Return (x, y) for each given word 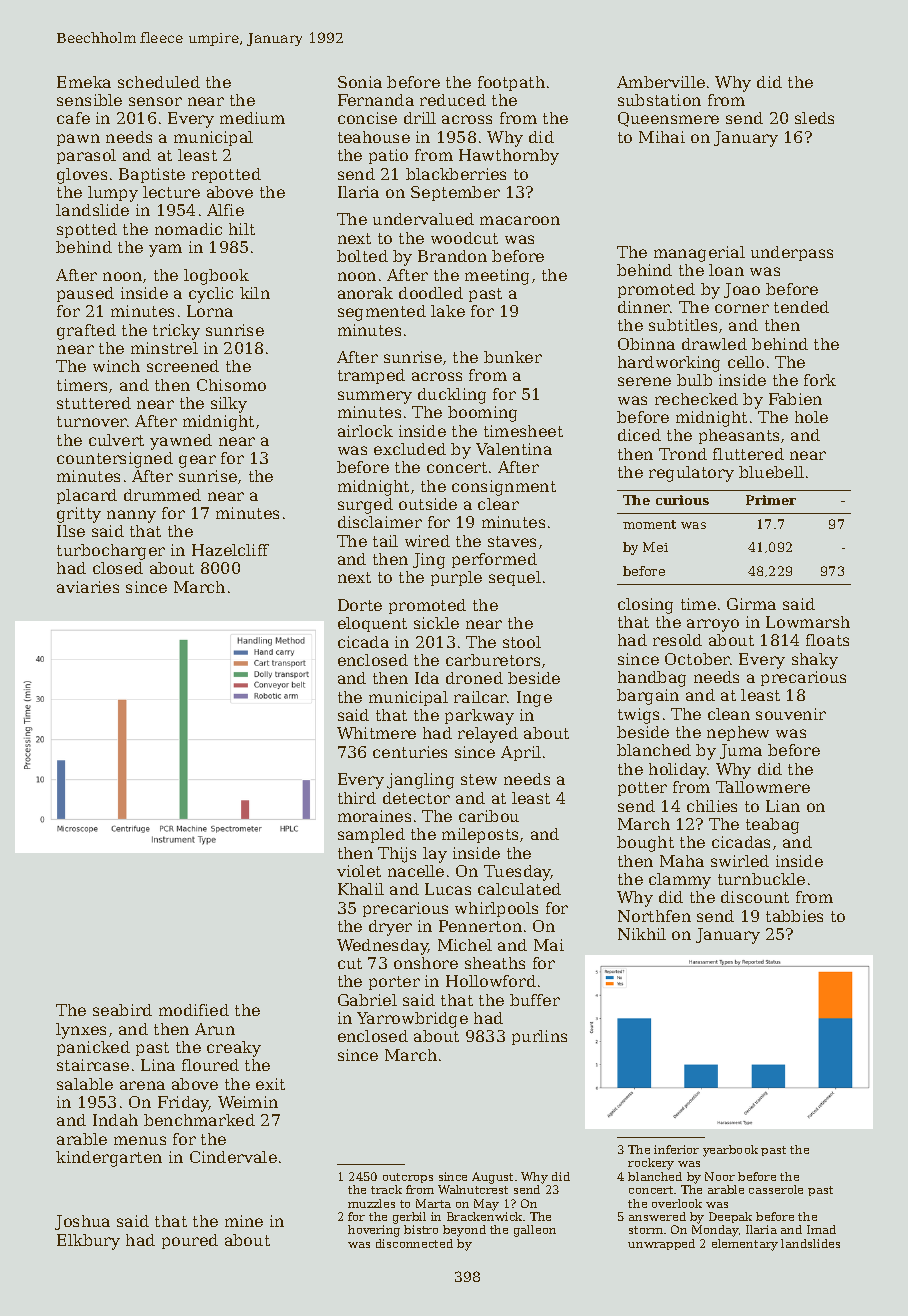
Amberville (661, 82)
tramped (371, 376)
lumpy (113, 194)
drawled (714, 344)
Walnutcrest (473, 1189)
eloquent (372, 624)
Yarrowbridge (412, 1020)
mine (244, 1221)
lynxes (81, 1031)
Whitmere (376, 733)
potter (642, 789)
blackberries (456, 174)
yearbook (730, 1151)
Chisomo (231, 385)
